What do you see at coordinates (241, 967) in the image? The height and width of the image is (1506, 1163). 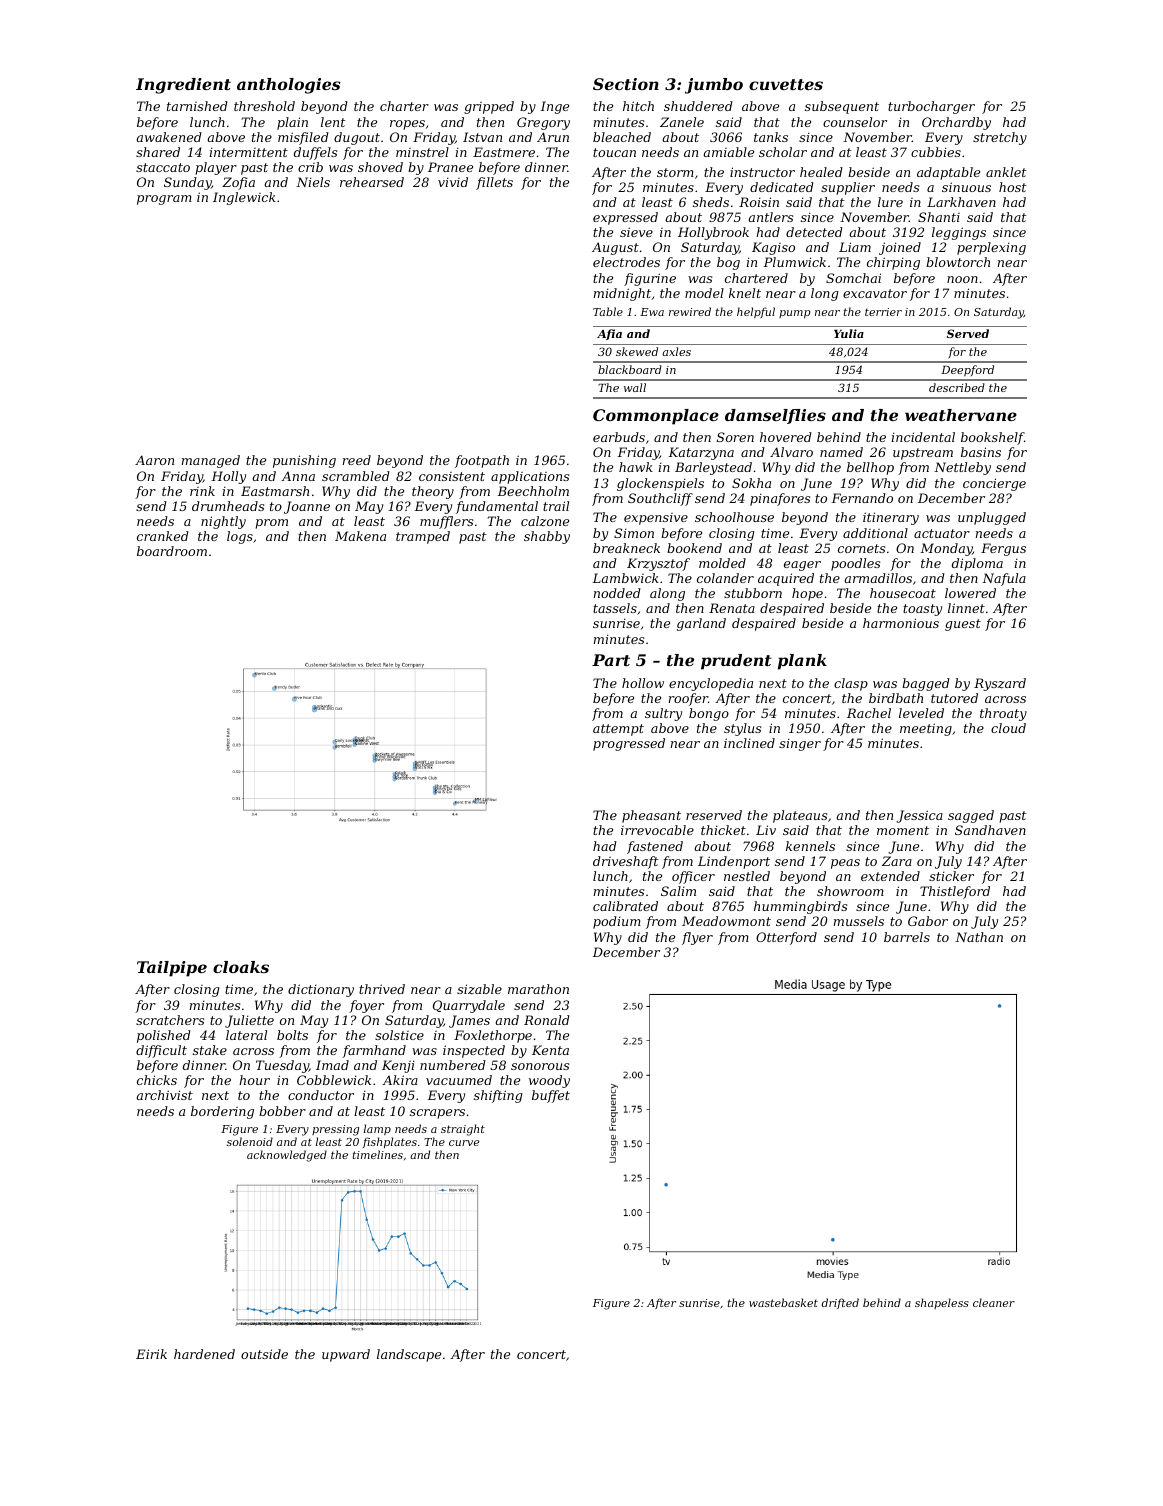 I see `cloaks` at bounding box center [241, 967].
